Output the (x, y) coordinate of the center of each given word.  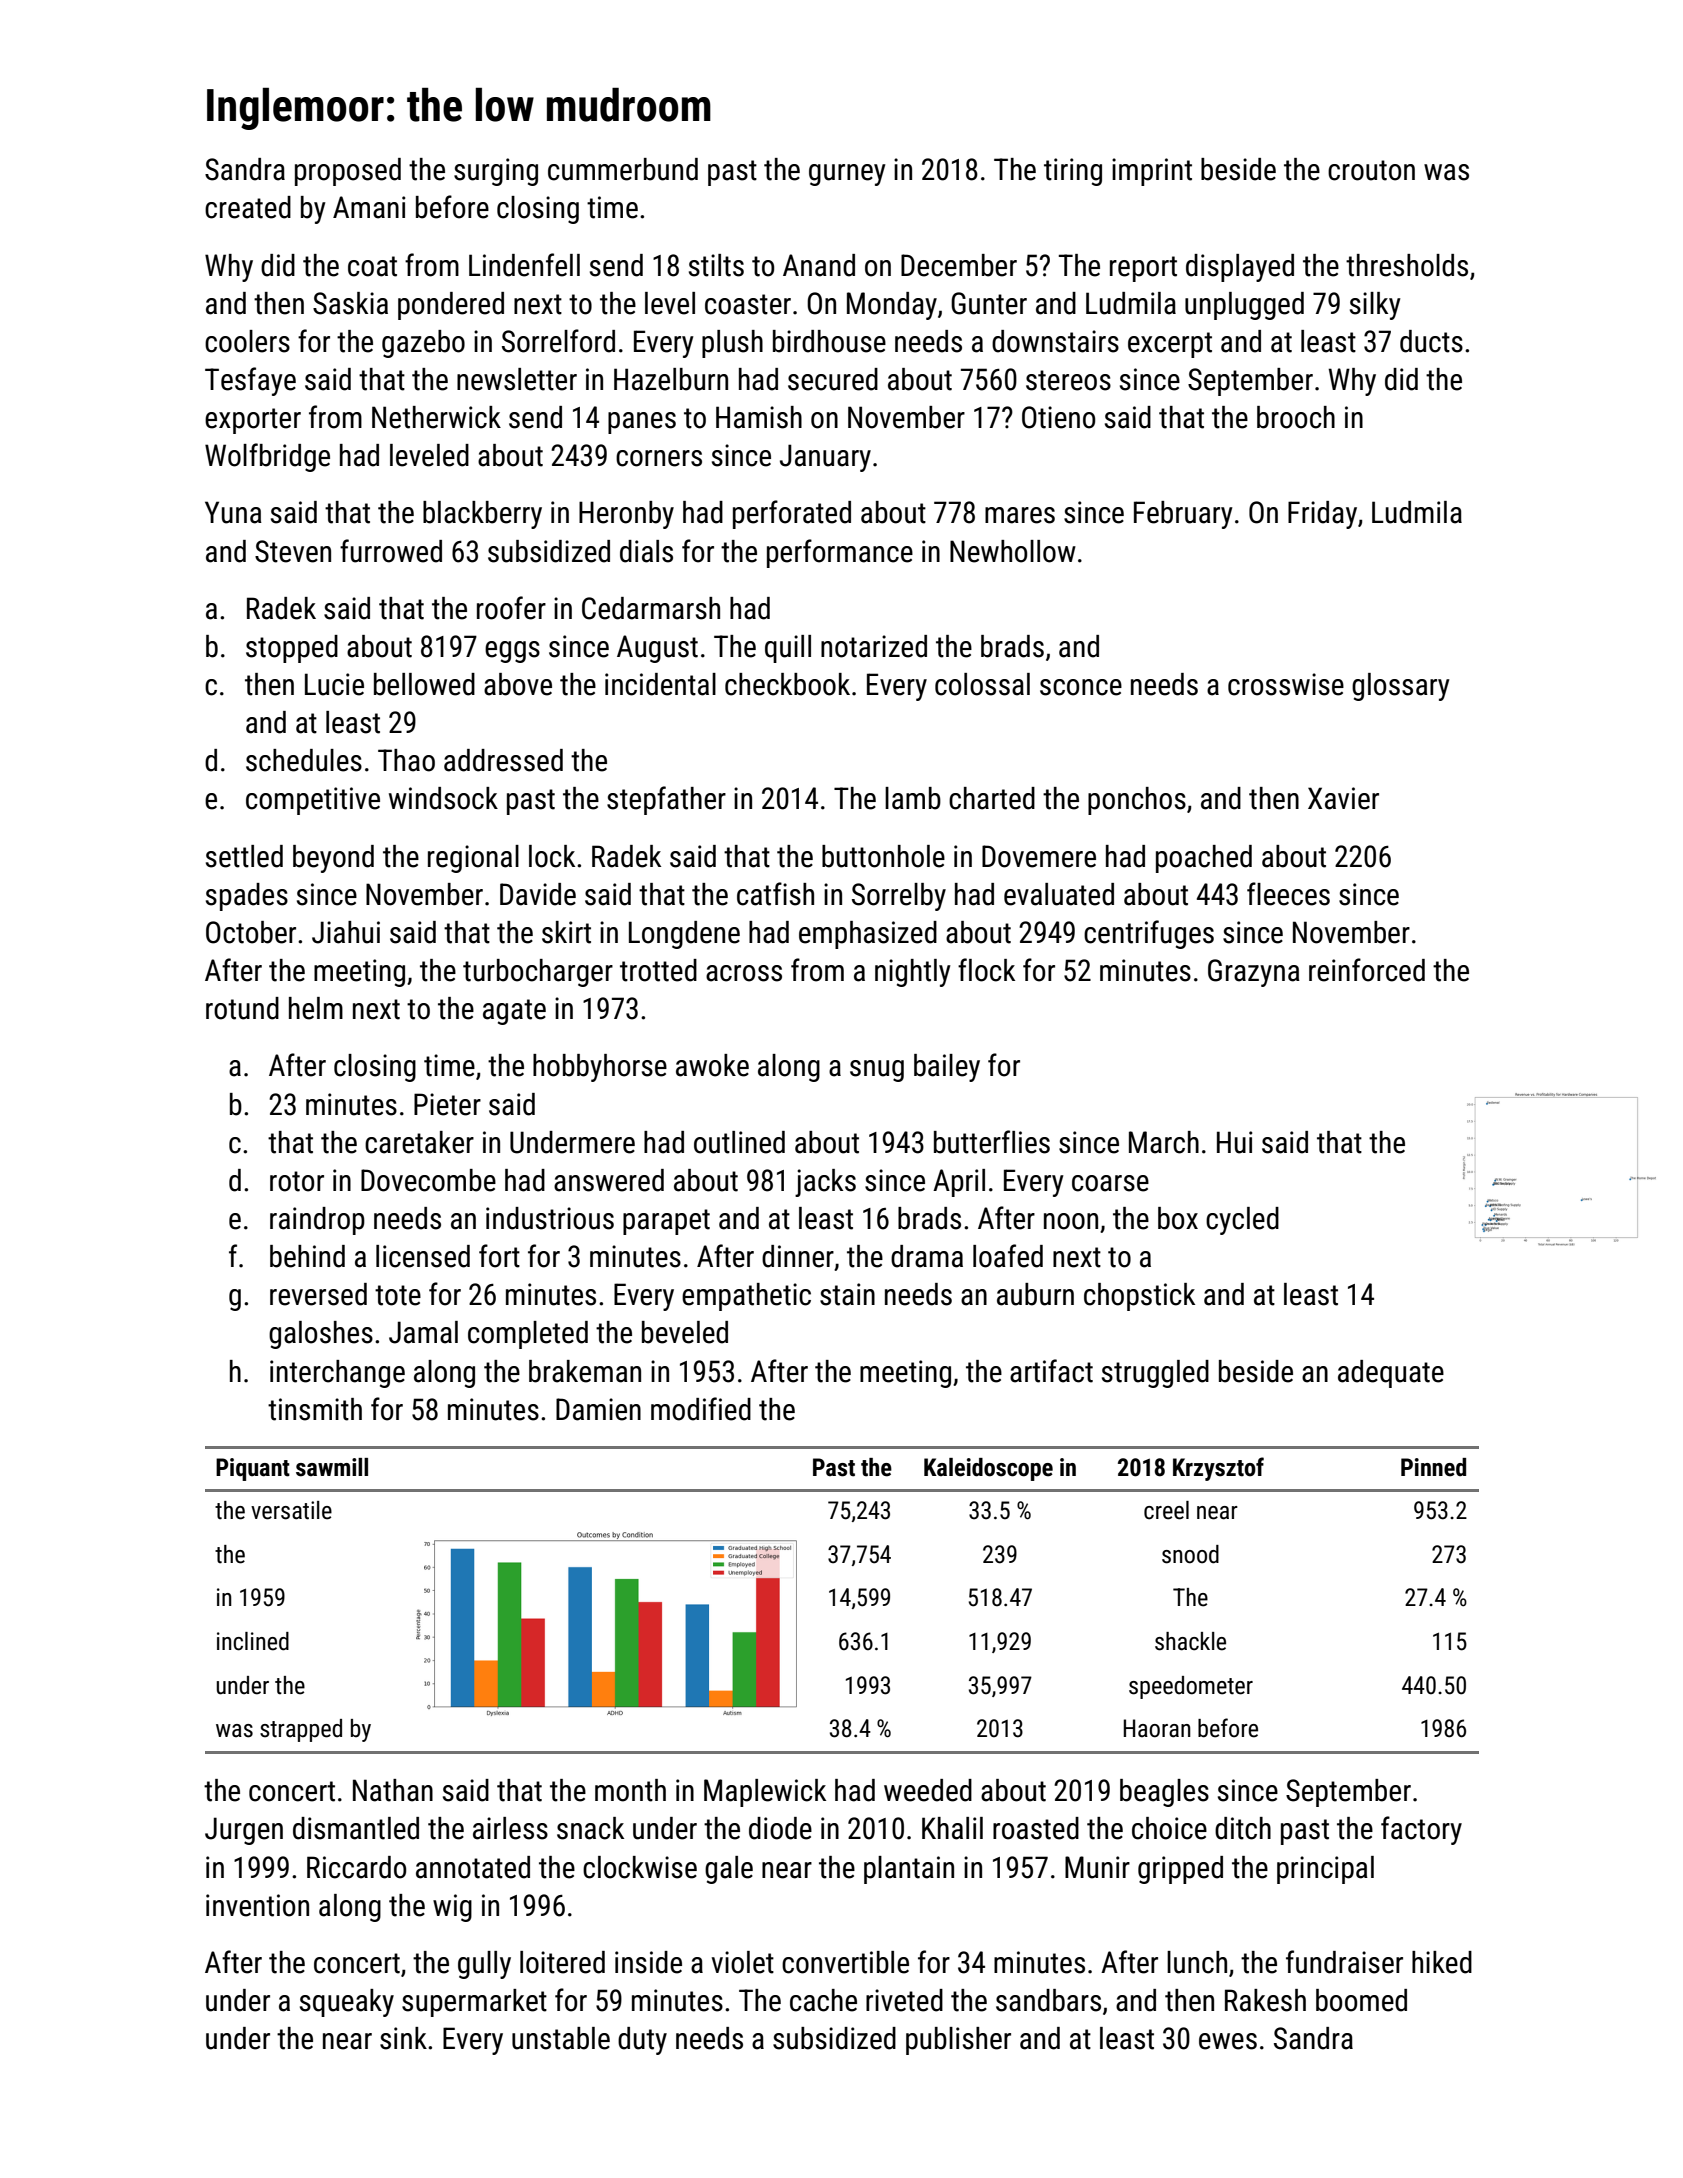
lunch (1197, 1962)
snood (1190, 1554)
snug (877, 1071)
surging (496, 172)
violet (743, 1962)
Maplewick (765, 1793)
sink (403, 2038)
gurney (847, 175)
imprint (1152, 172)
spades (247, 897)
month (630, 1790)
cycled (1242, 1221)
